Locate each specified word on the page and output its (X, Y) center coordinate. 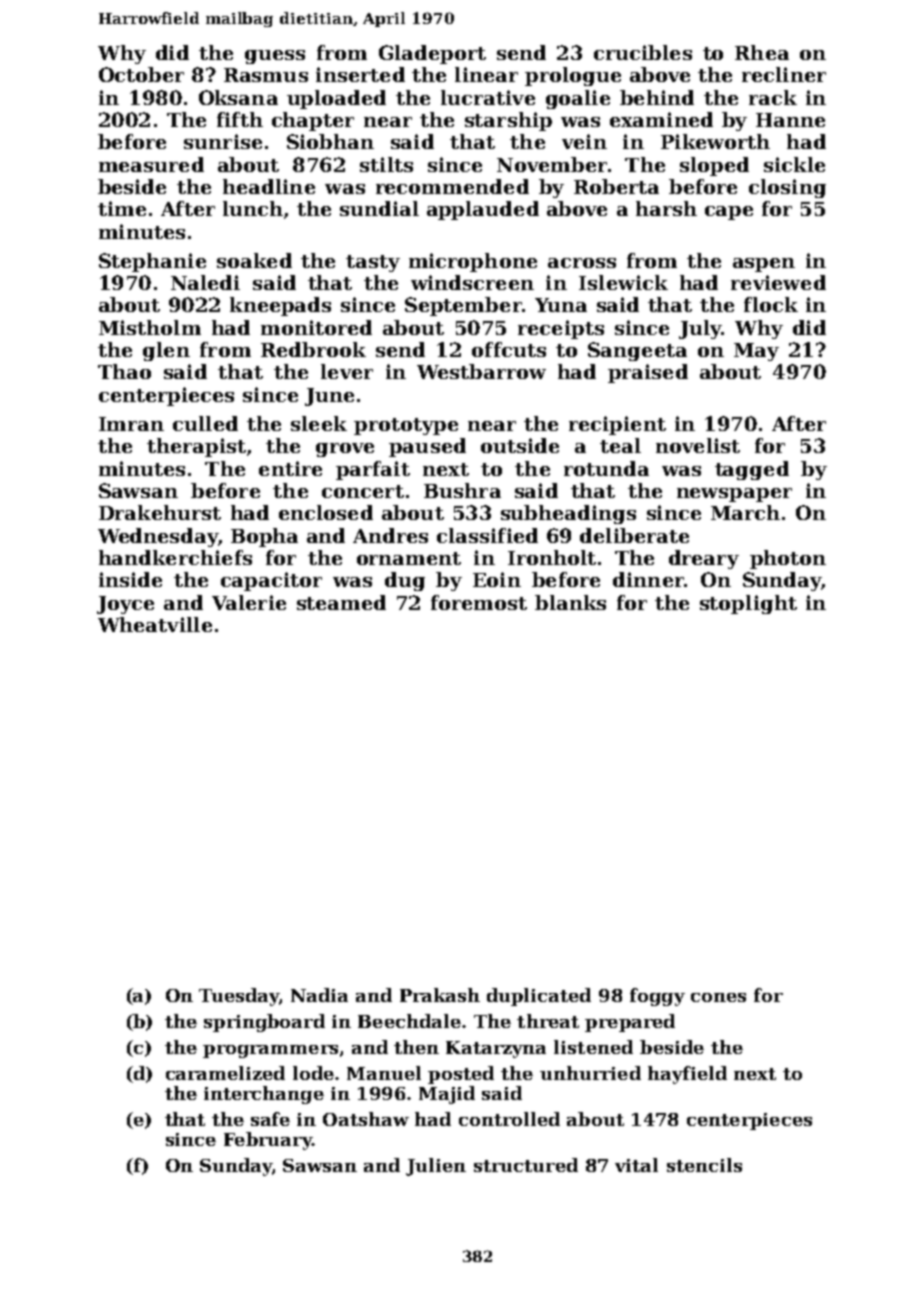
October (141, 74)
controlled (509, 1119)
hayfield (687, 1075)
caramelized (225, 1073)
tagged (752, 470)
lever (347, 371)
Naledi (205, 282)
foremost (479, 602)
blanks (570, 602)
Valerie (249, 602)
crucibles (643, 52)
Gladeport (432, 54)
